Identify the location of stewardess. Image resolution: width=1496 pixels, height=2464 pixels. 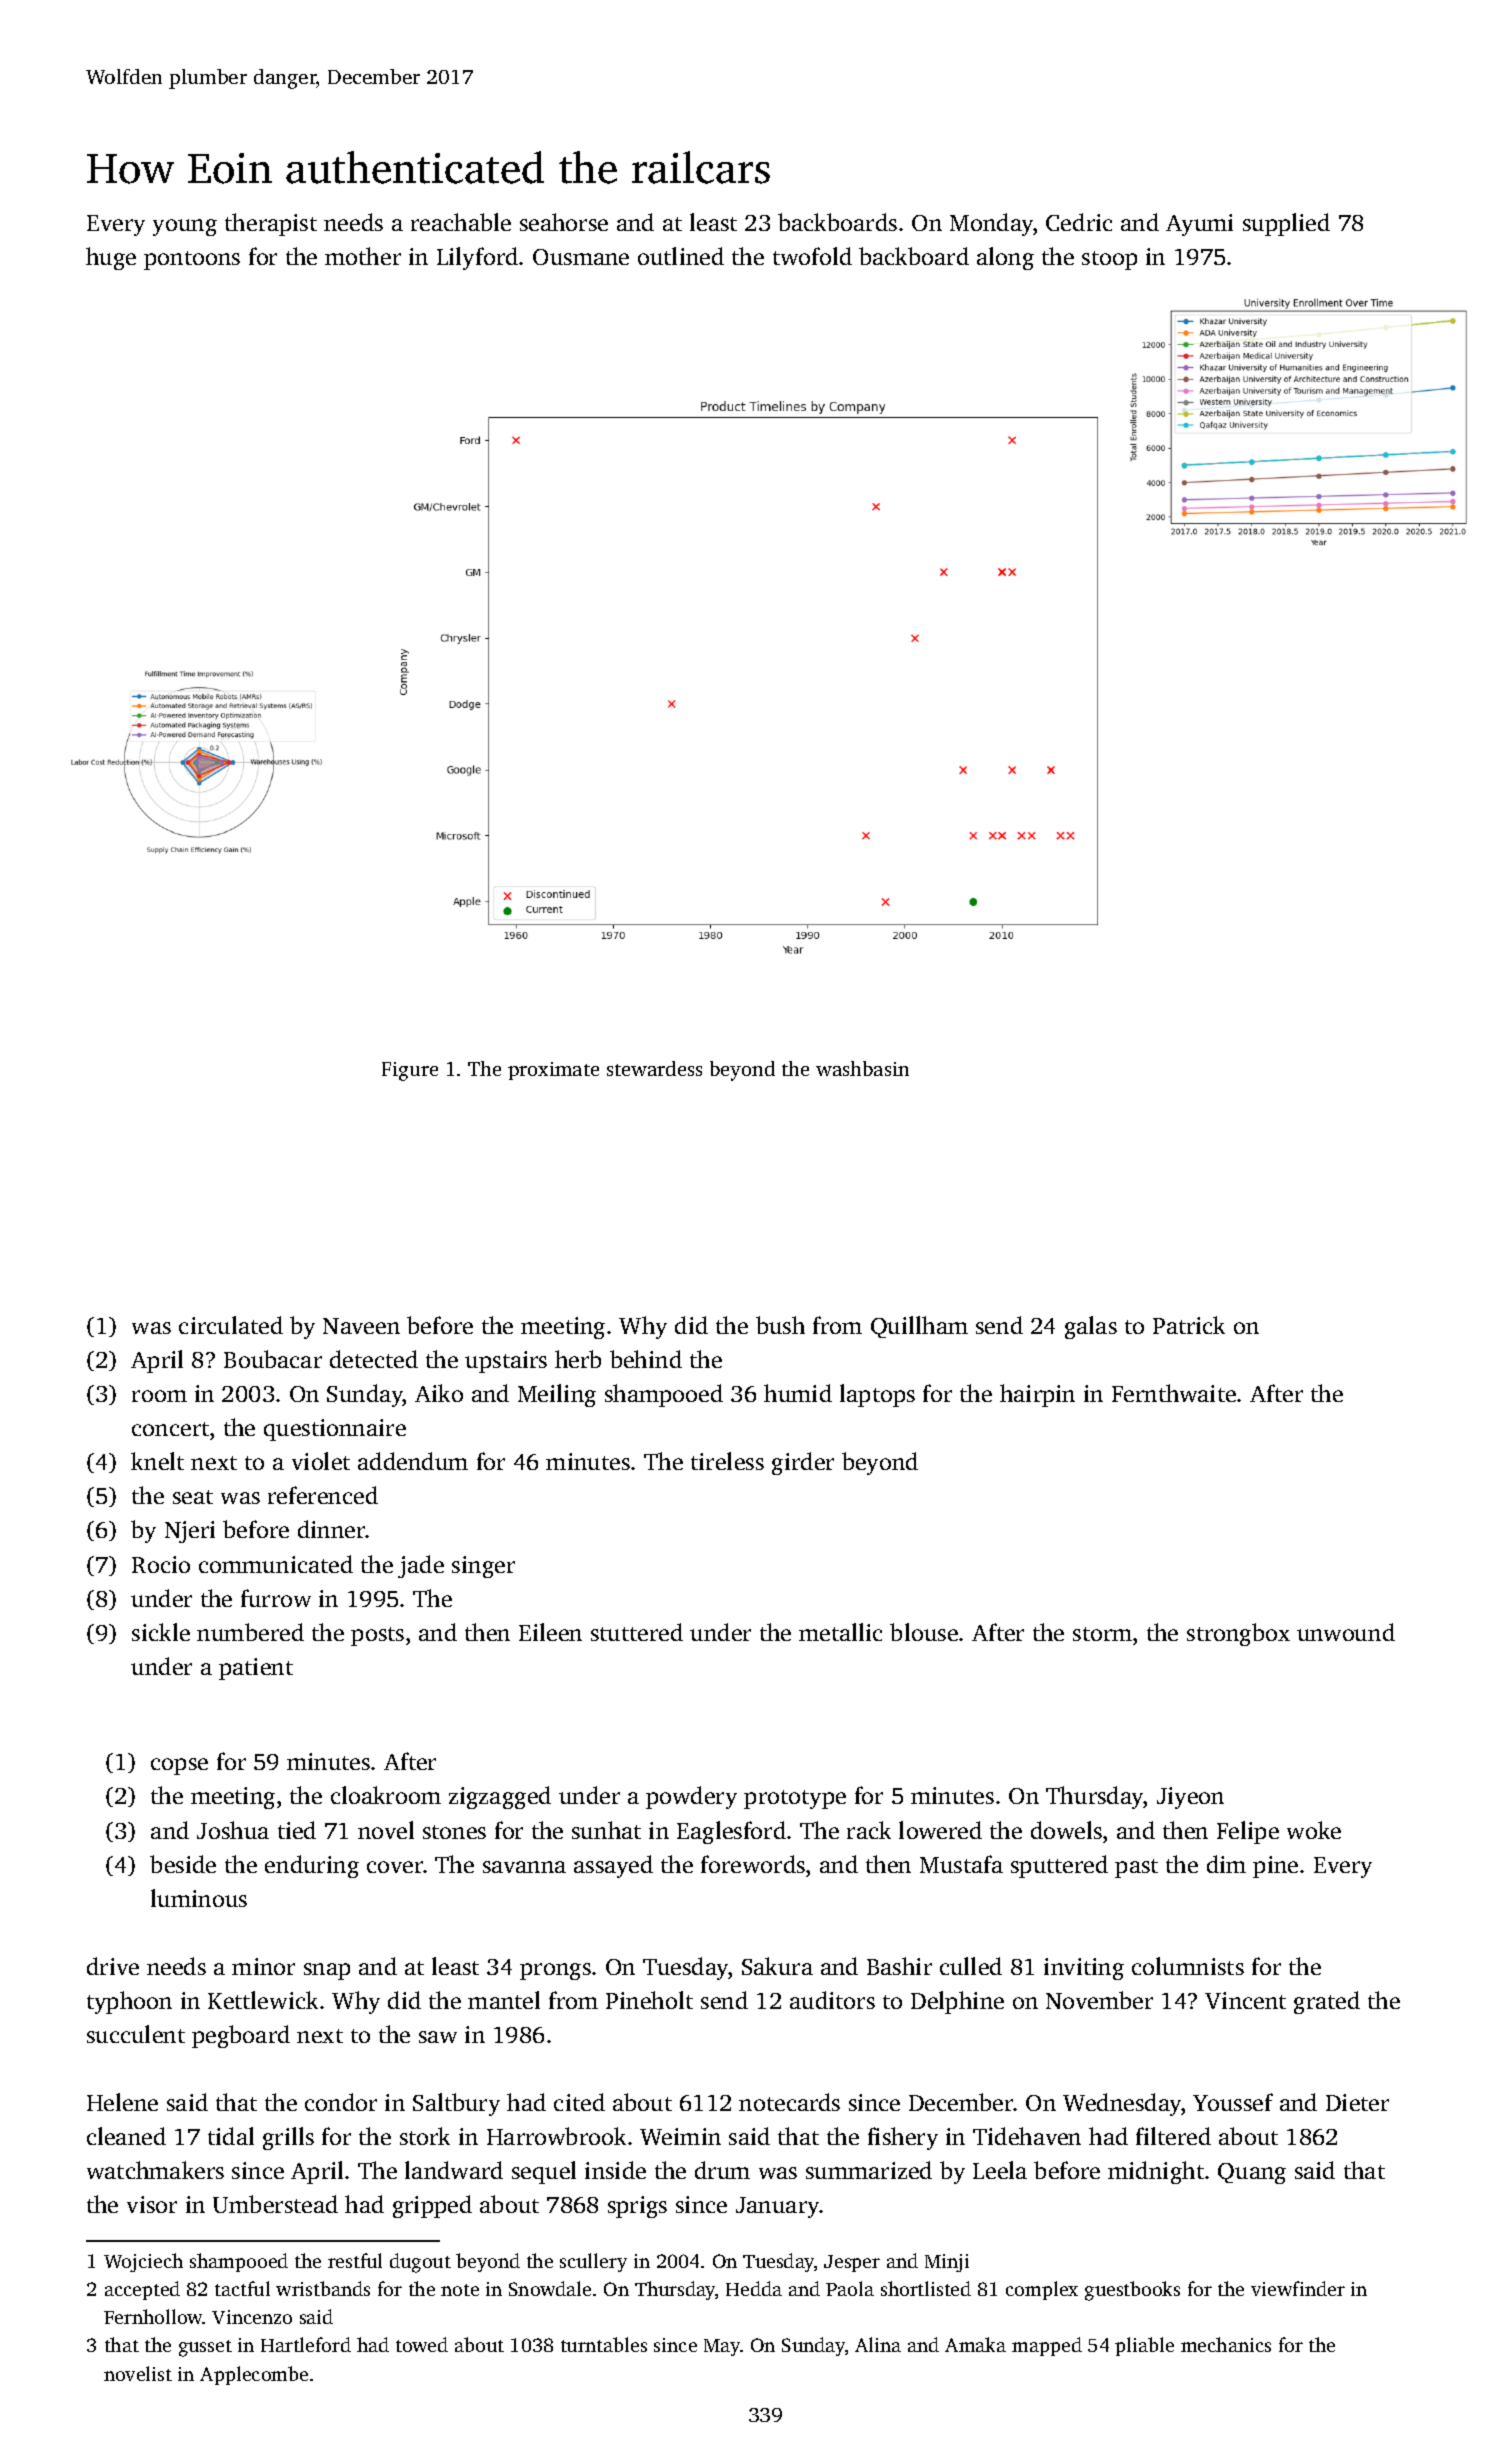
(654, 1068).
